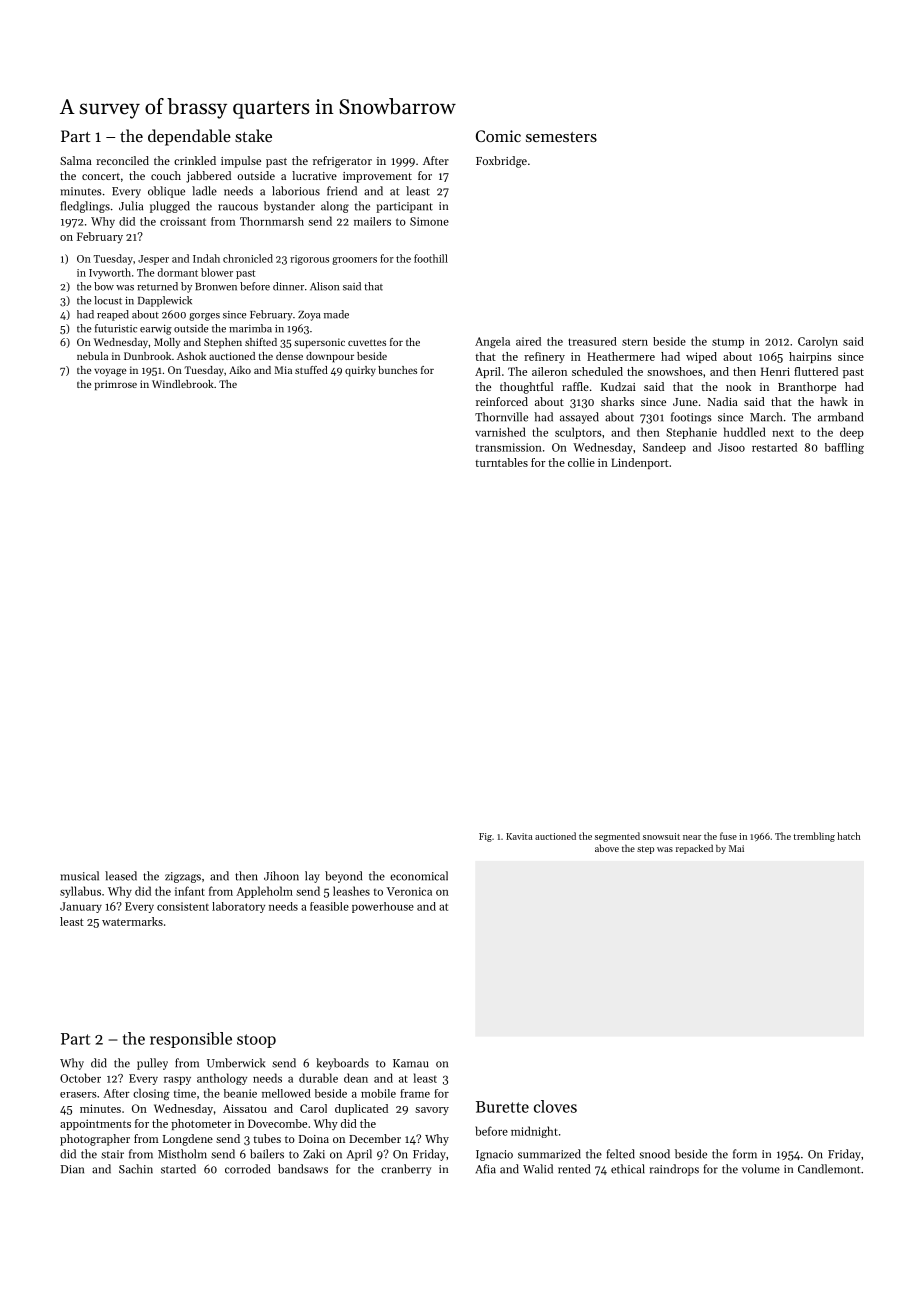 The width and height of the document is (924, 1308). Describe the element at coordinates (183, 877) in the document. I see `zigzags` at that location.
